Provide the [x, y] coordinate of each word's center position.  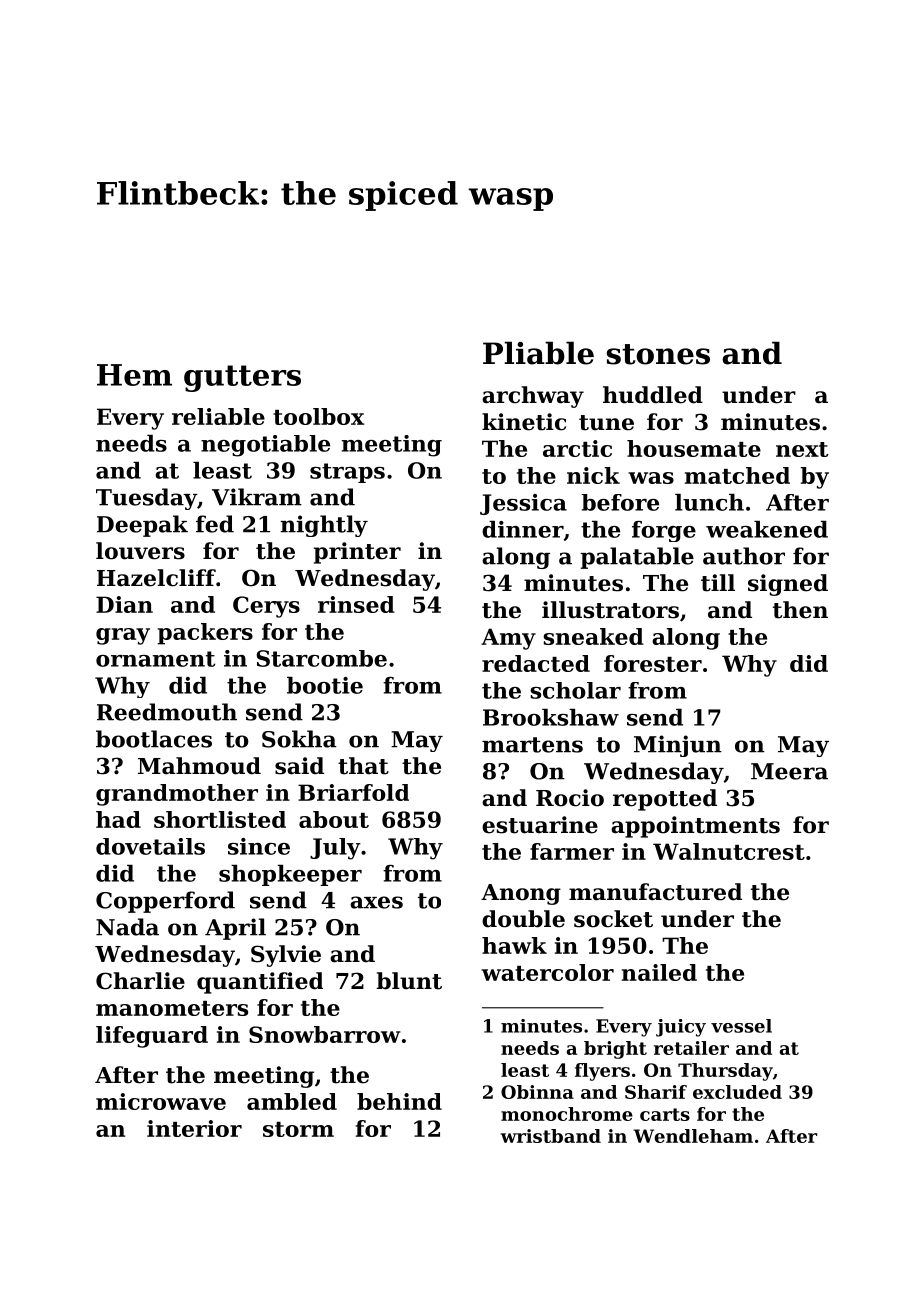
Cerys [266, 607]
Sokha [299, 739]
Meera [789, 771]
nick [593, 475]
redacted [536, 663]
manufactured [655, 892]
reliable [218, 416]
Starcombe [321, 658]
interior [194, 1128]
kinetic [524, 422]
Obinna [537, 1092]
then [800, 610]
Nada [127, 927]
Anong [521, 894]
